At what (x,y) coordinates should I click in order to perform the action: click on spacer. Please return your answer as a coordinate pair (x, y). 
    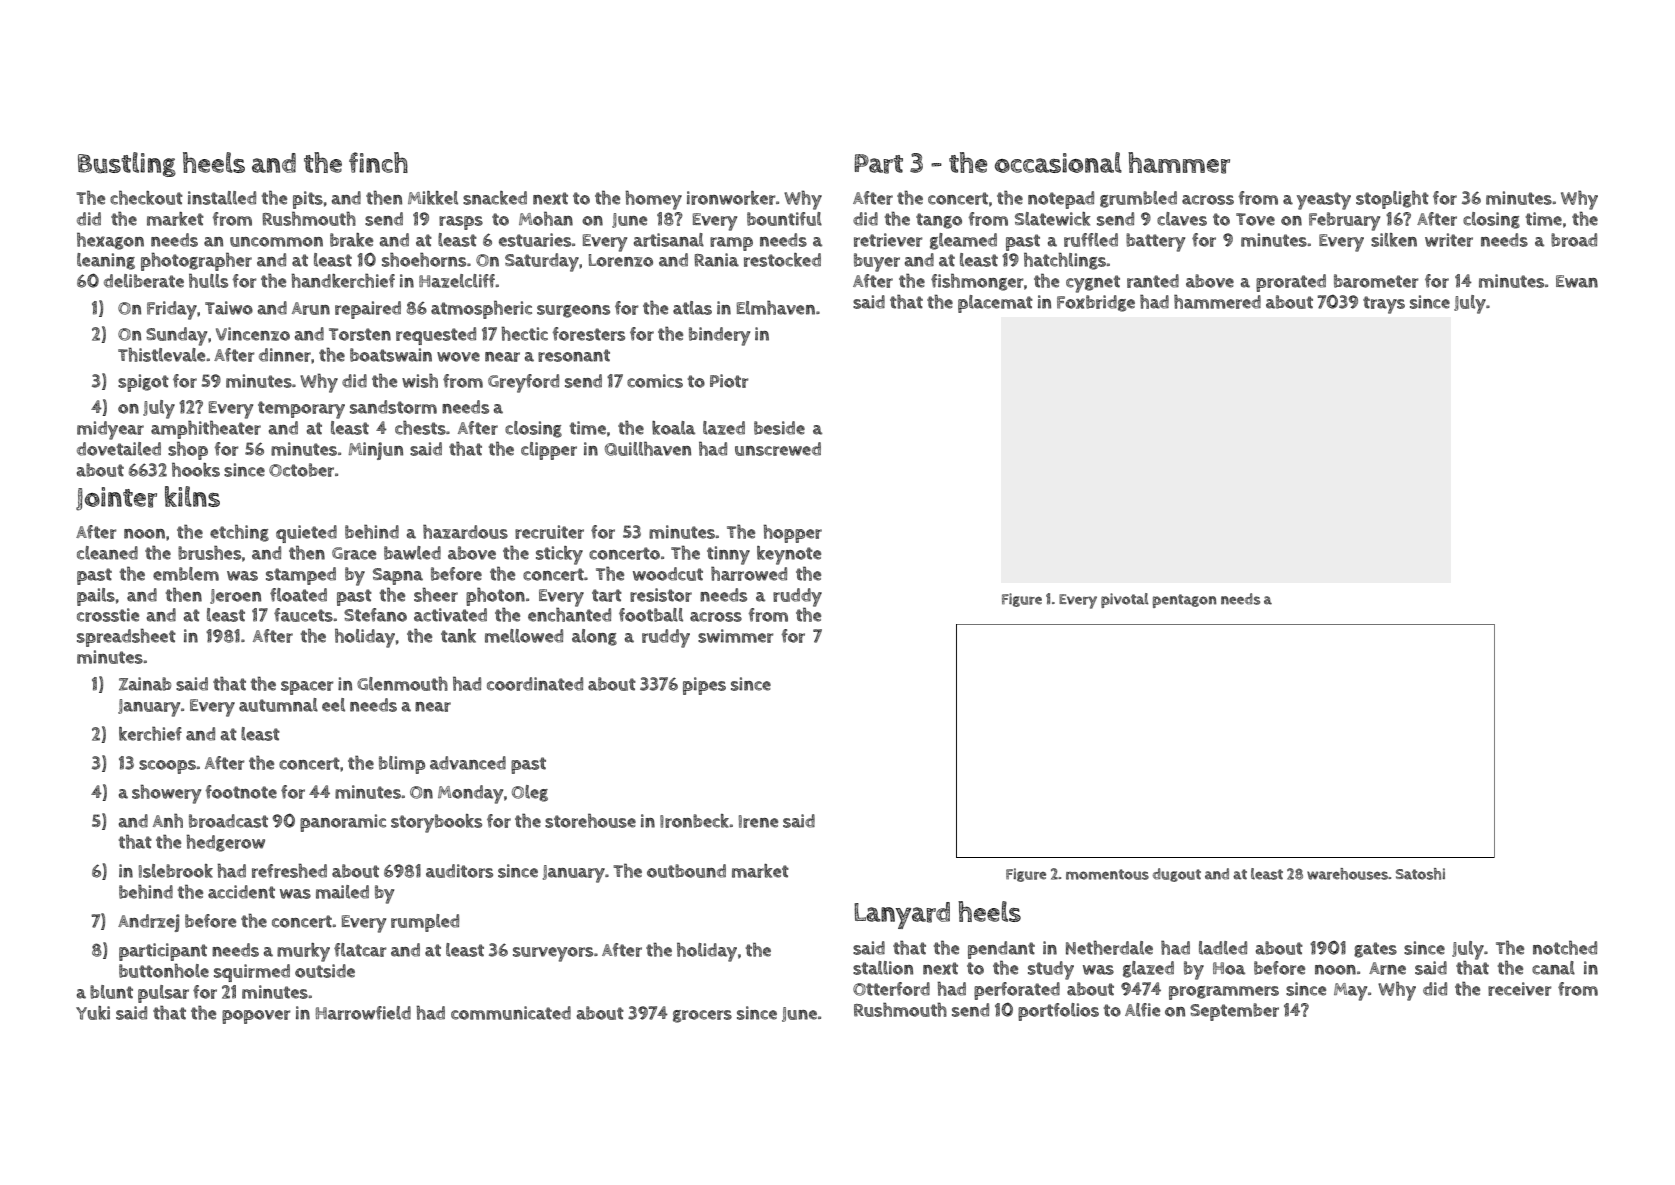
    Looking at the image, I should click on (307, 688).
